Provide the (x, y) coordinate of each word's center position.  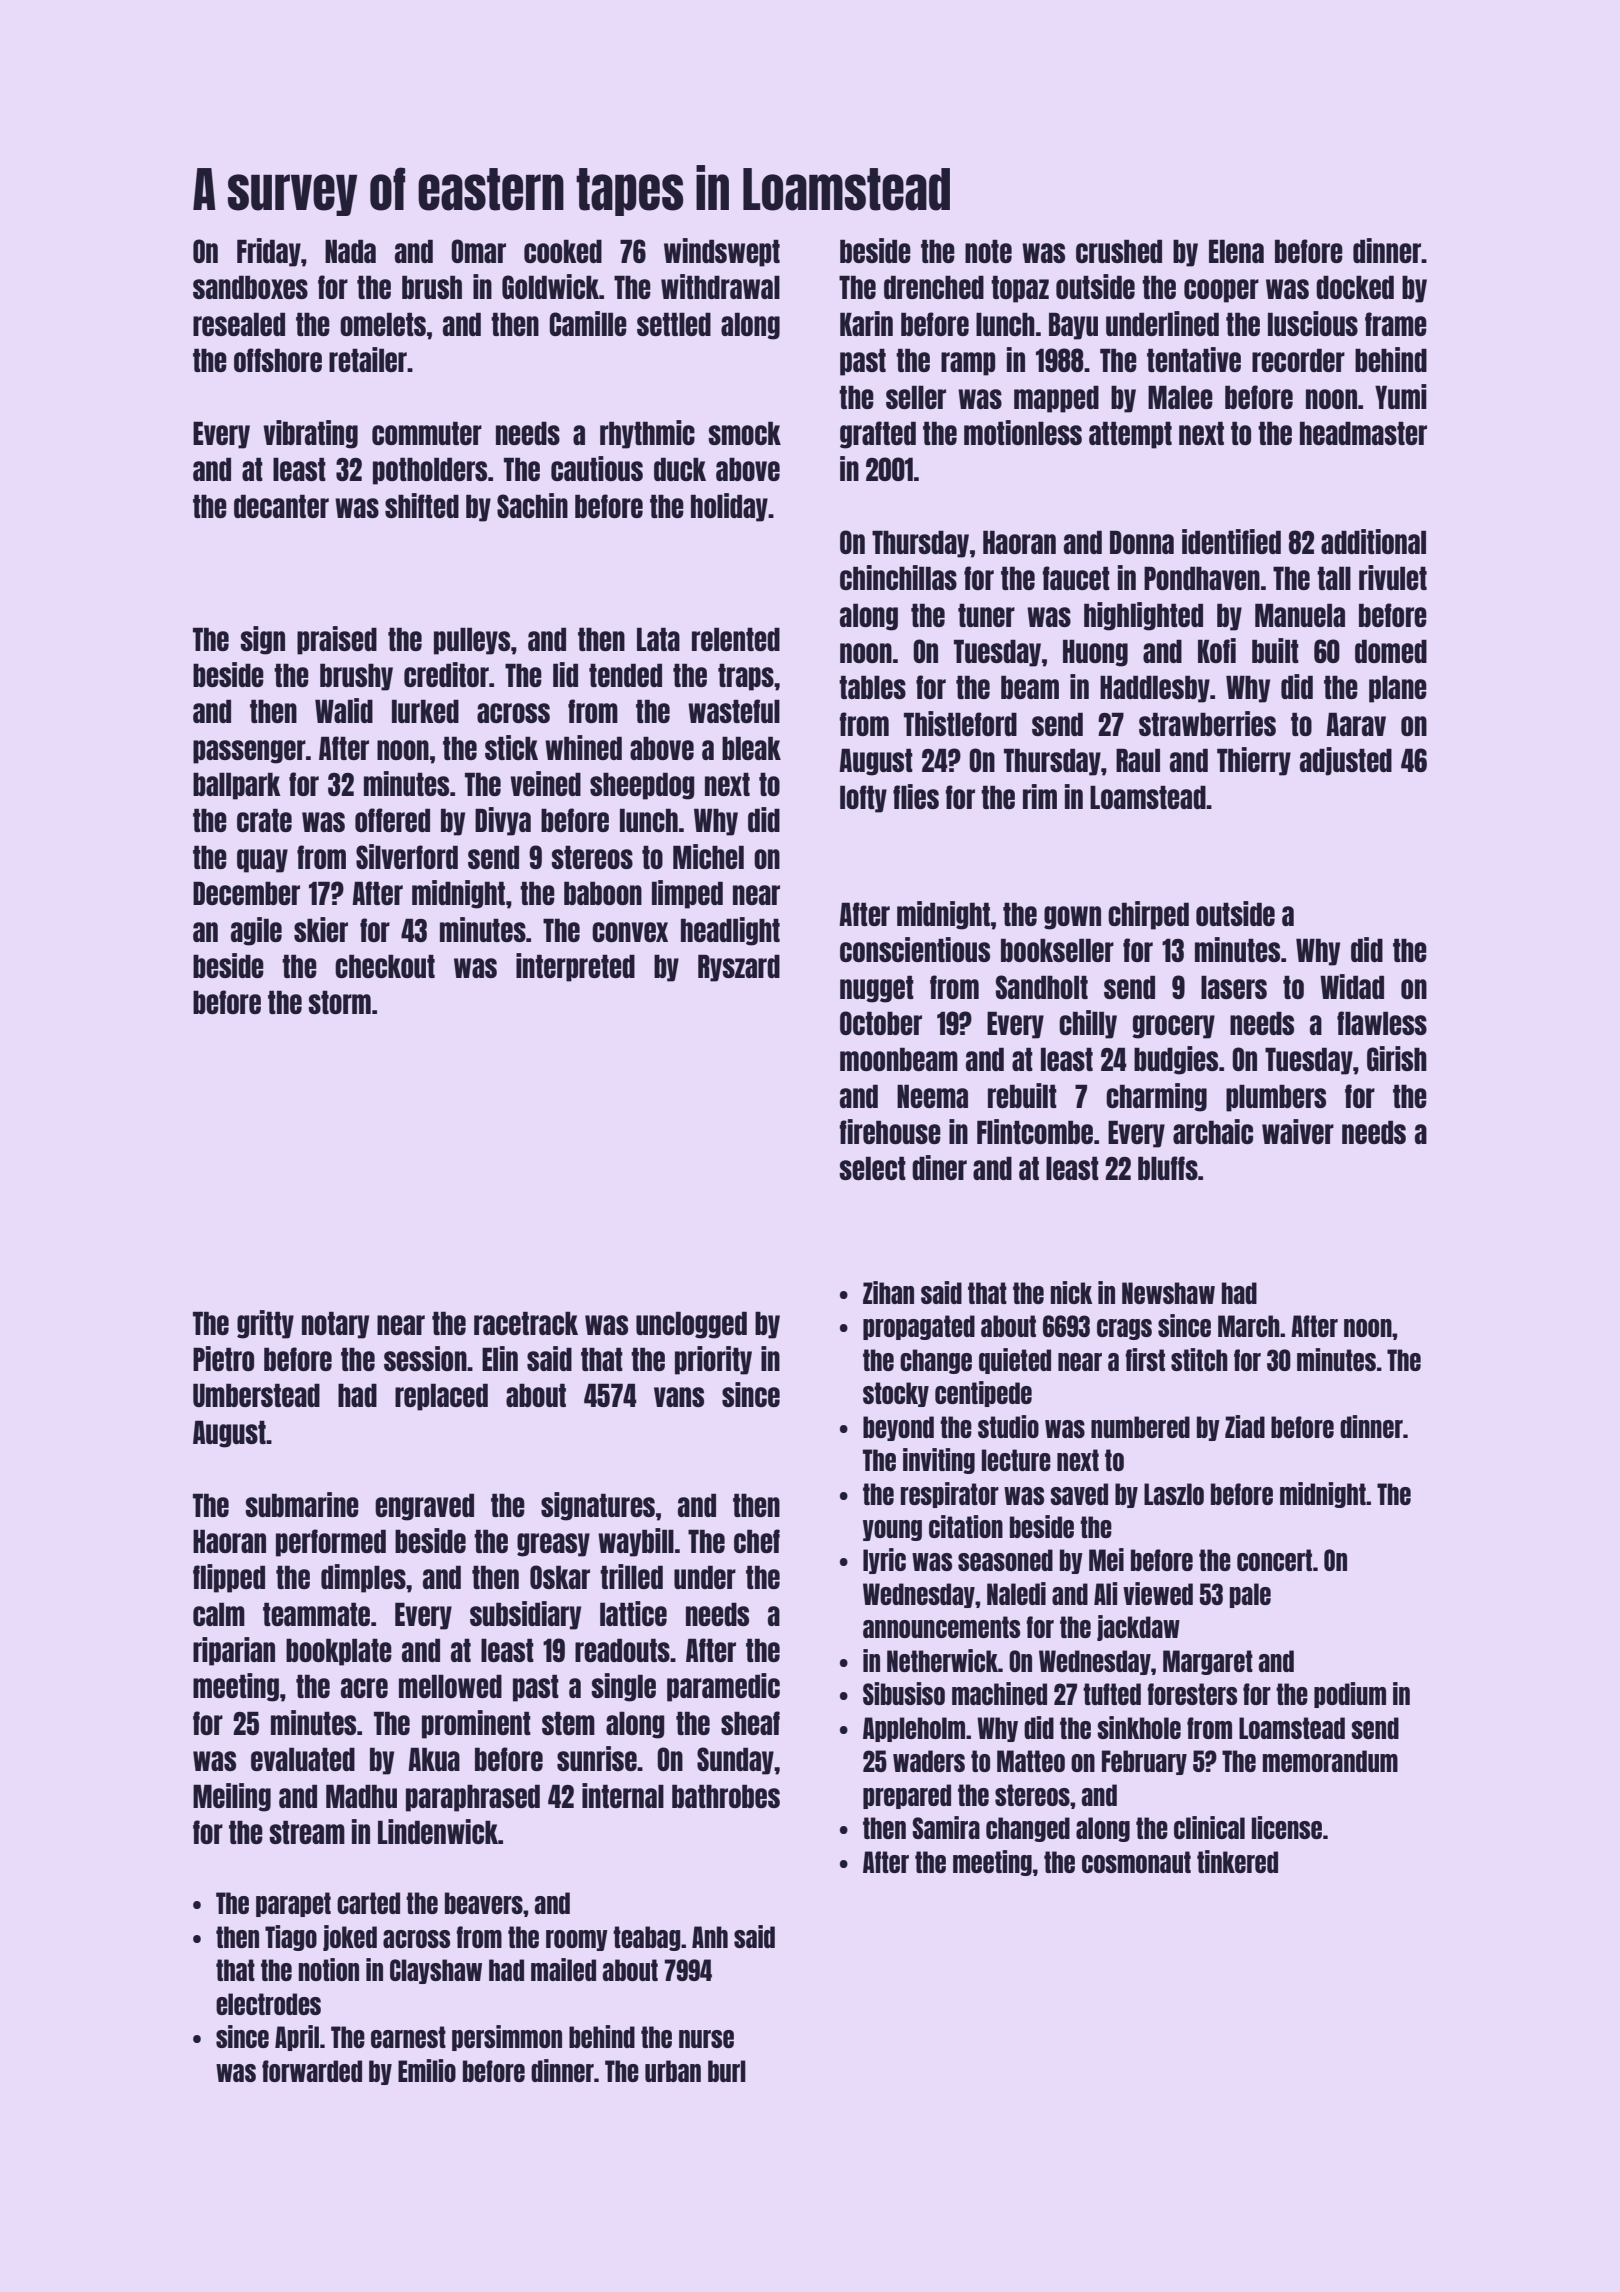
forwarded (312, 2071)
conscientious (915, 949)
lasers (1234, 987)
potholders (430, 471)
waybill (636, 1542)
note (988, 251)
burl (727, 2071)
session (425, 1358)
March (1249, 1326)
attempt (1130, 435)
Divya (503, 821)
